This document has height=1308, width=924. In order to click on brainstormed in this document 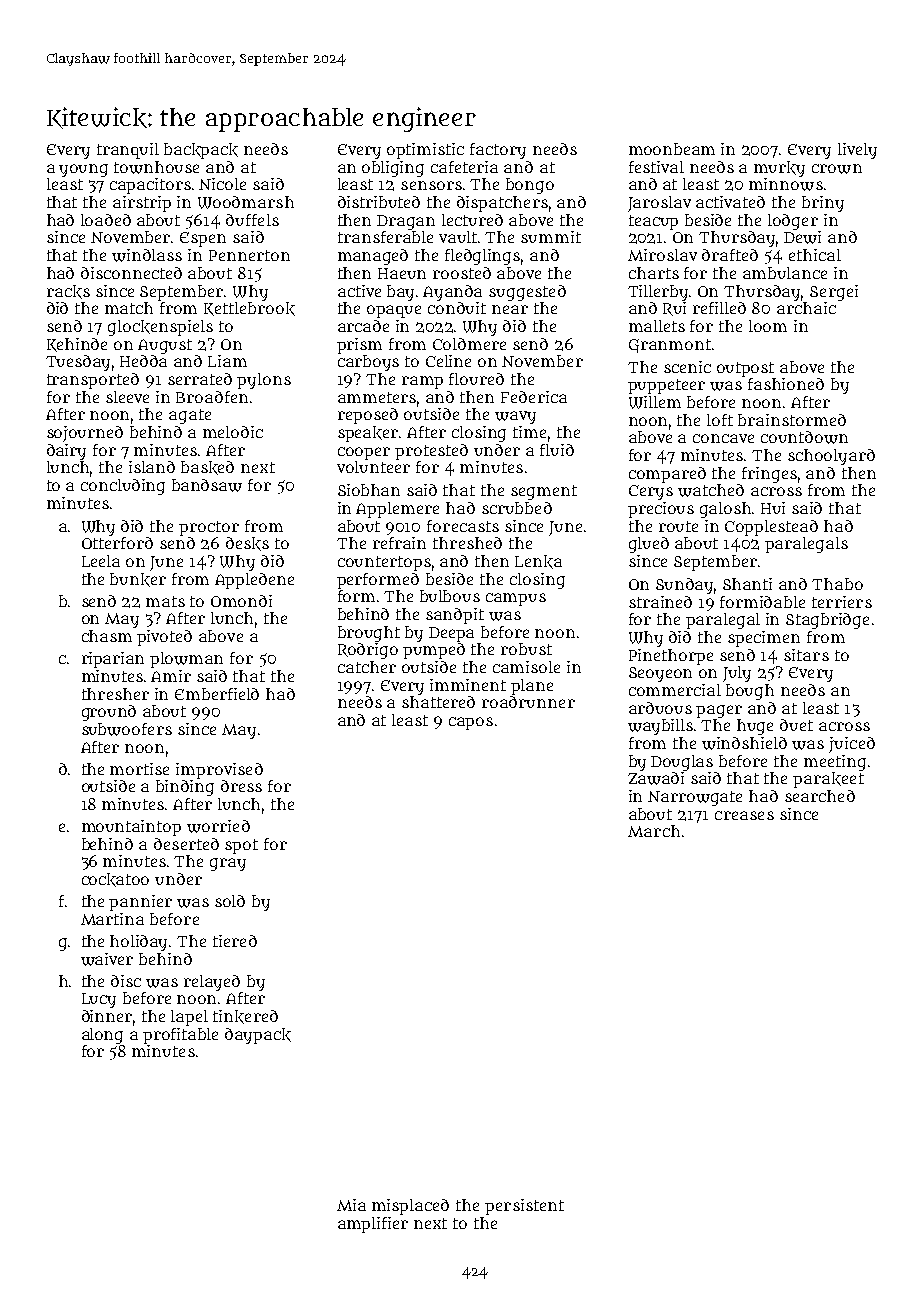, I will do `click(792, 420)`.
